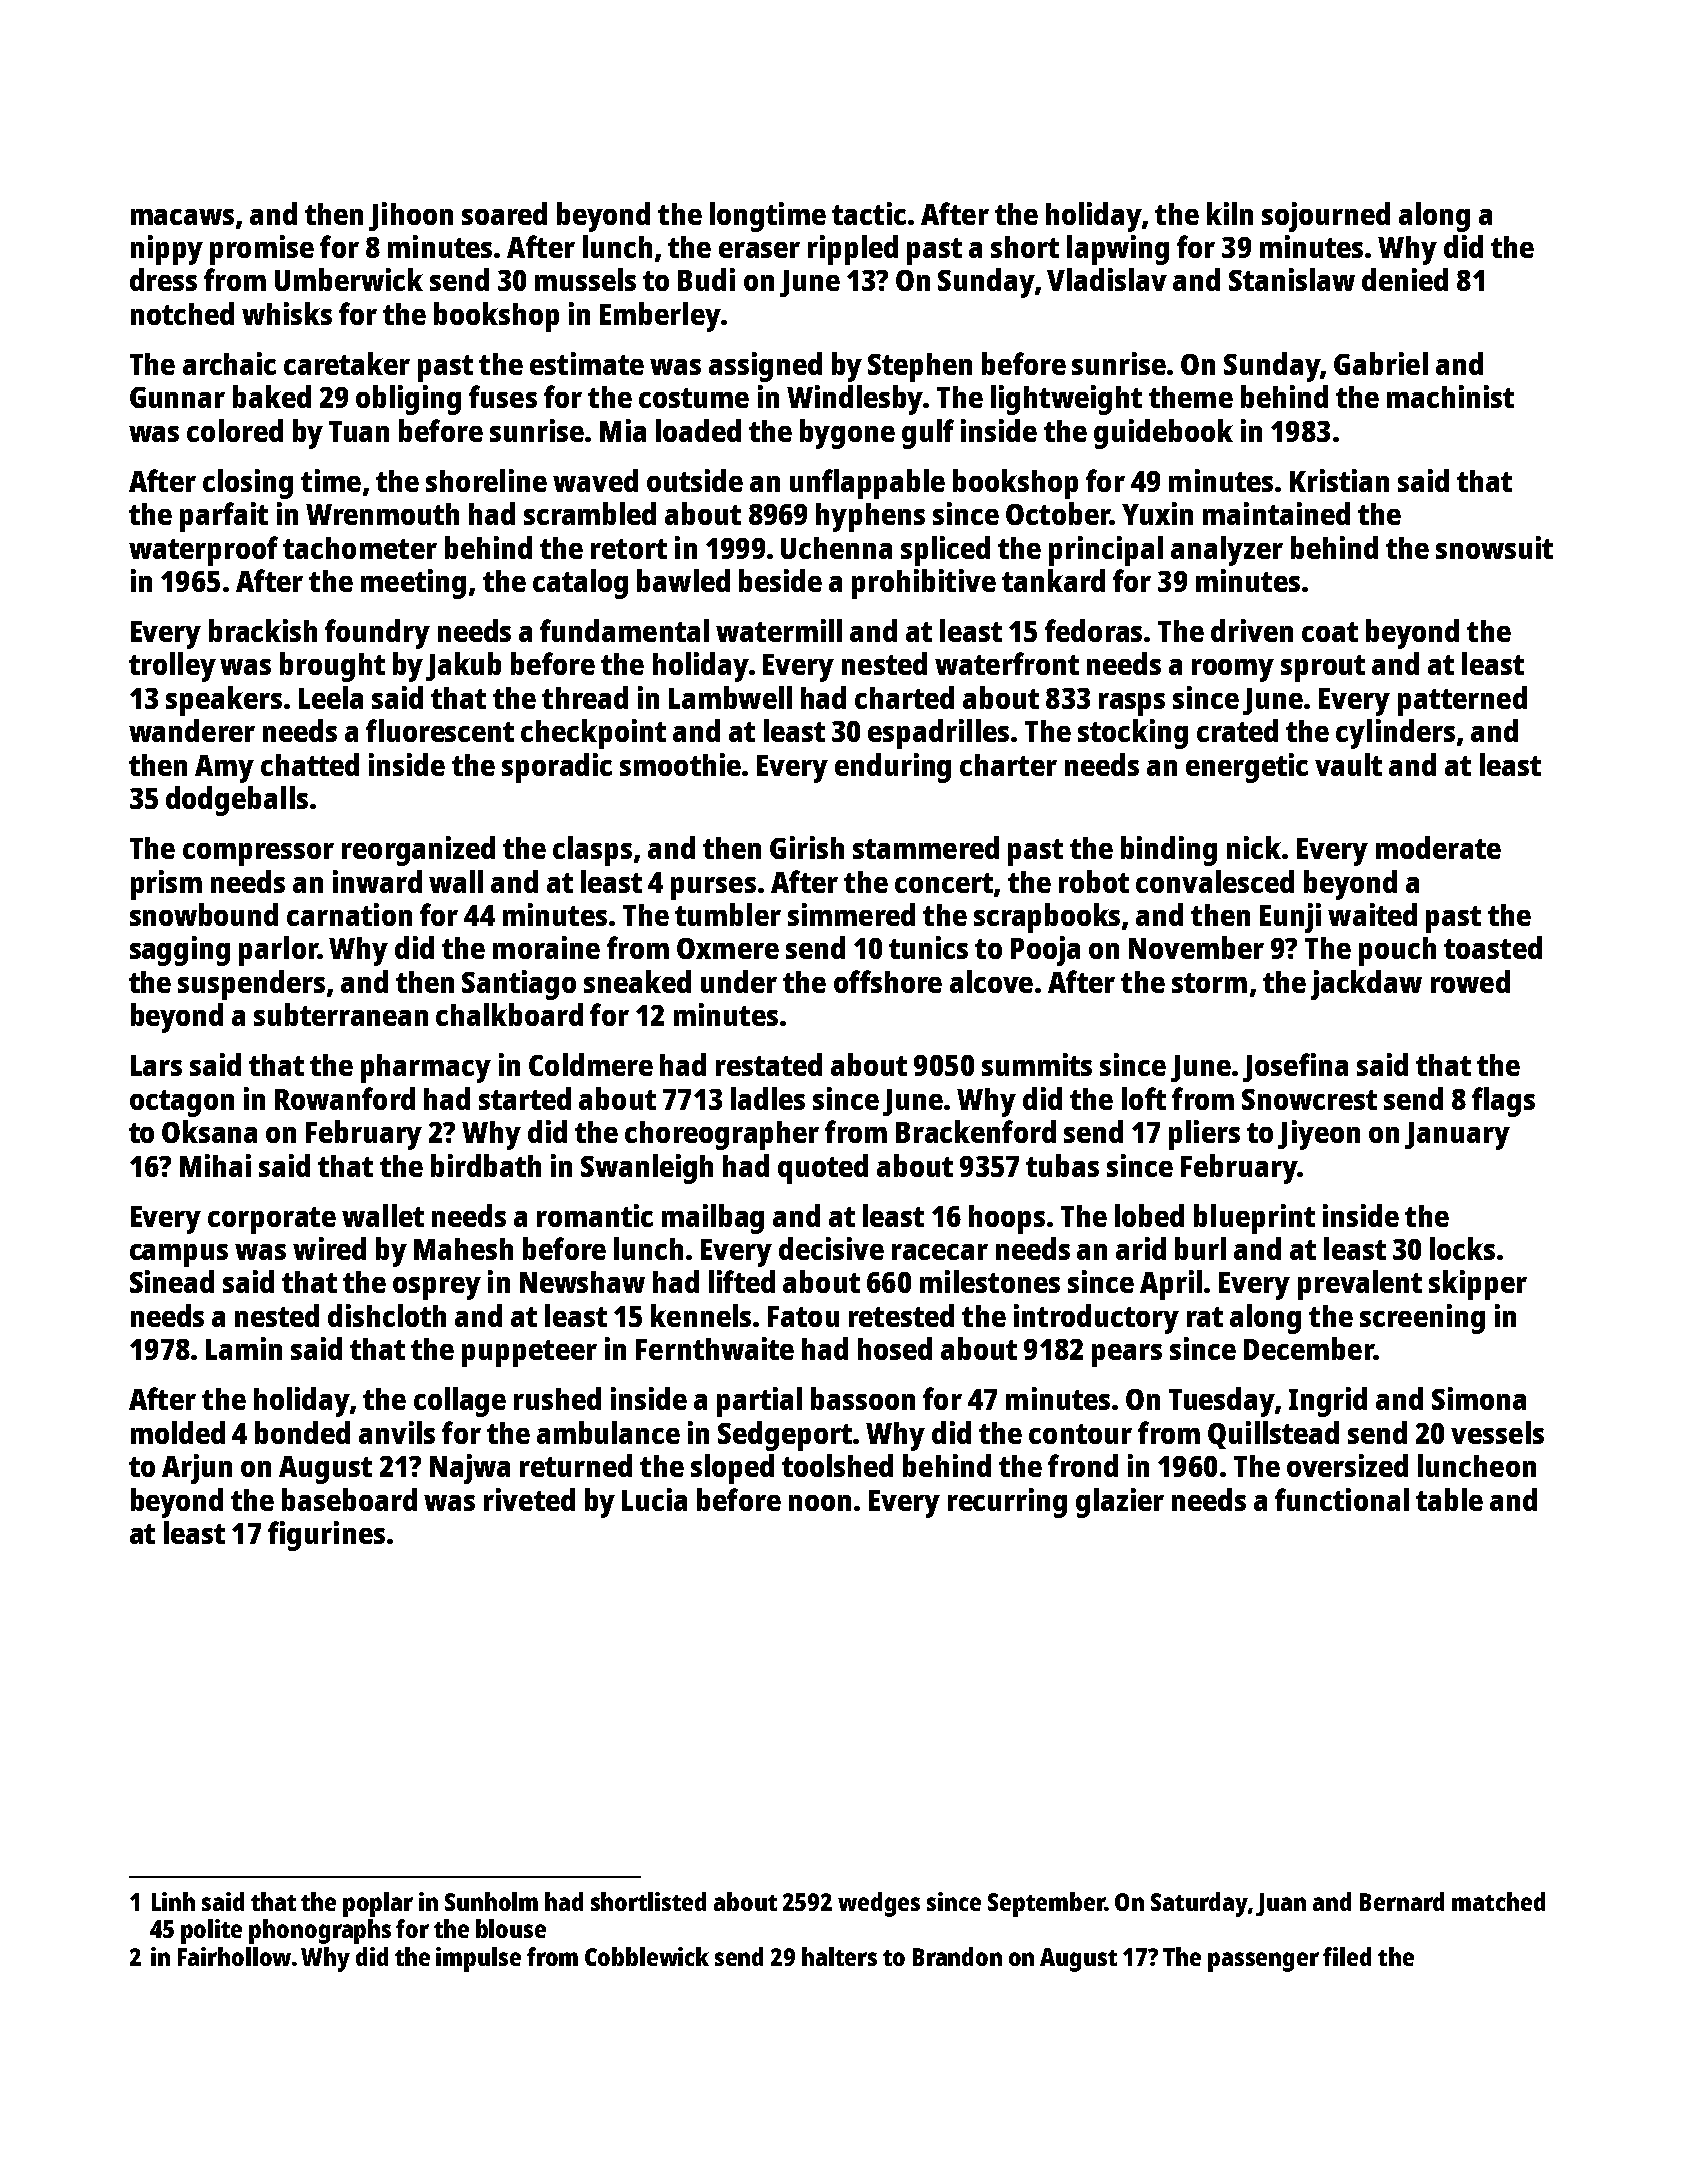  Describe the element at coordinates (262, 250) in the screenshot. I see `promise` at that location.
